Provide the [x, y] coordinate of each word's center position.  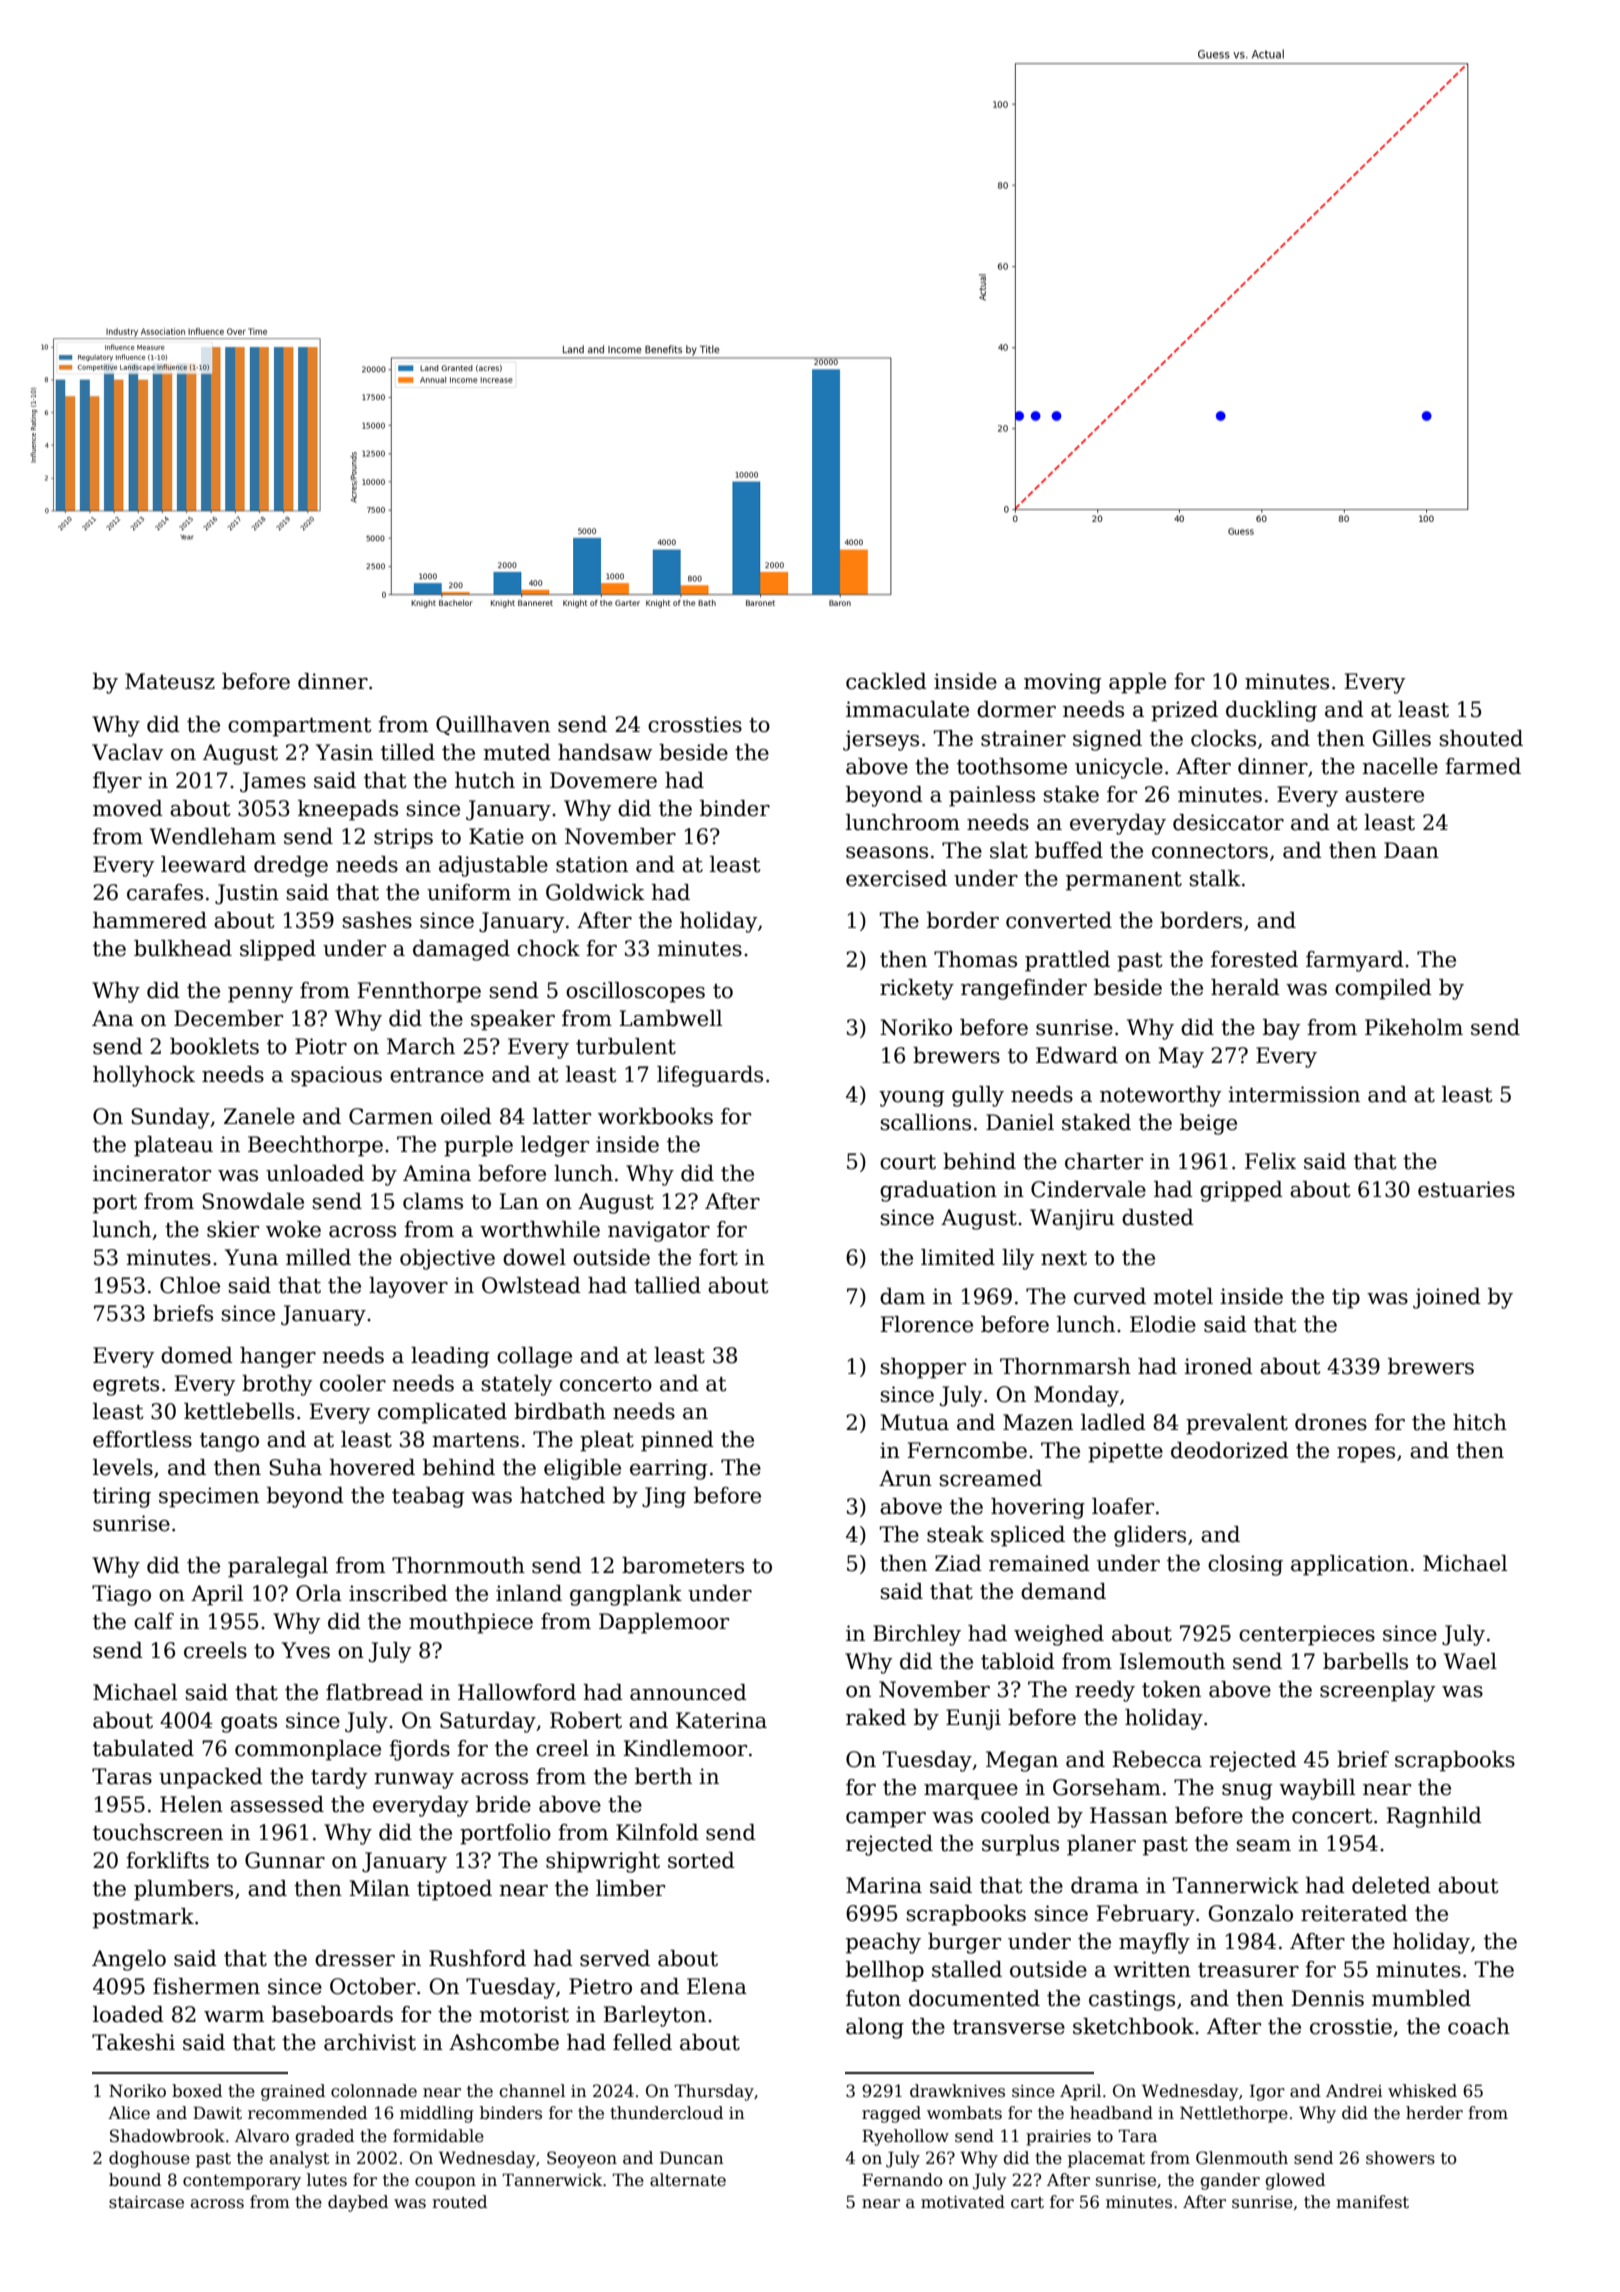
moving [1063, 683]
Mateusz [170, 681]
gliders [1150, 1536]
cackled [886, 681]
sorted [701, 1860]
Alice [129, 2113]
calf [154, 1621]
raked [876, 1717]
